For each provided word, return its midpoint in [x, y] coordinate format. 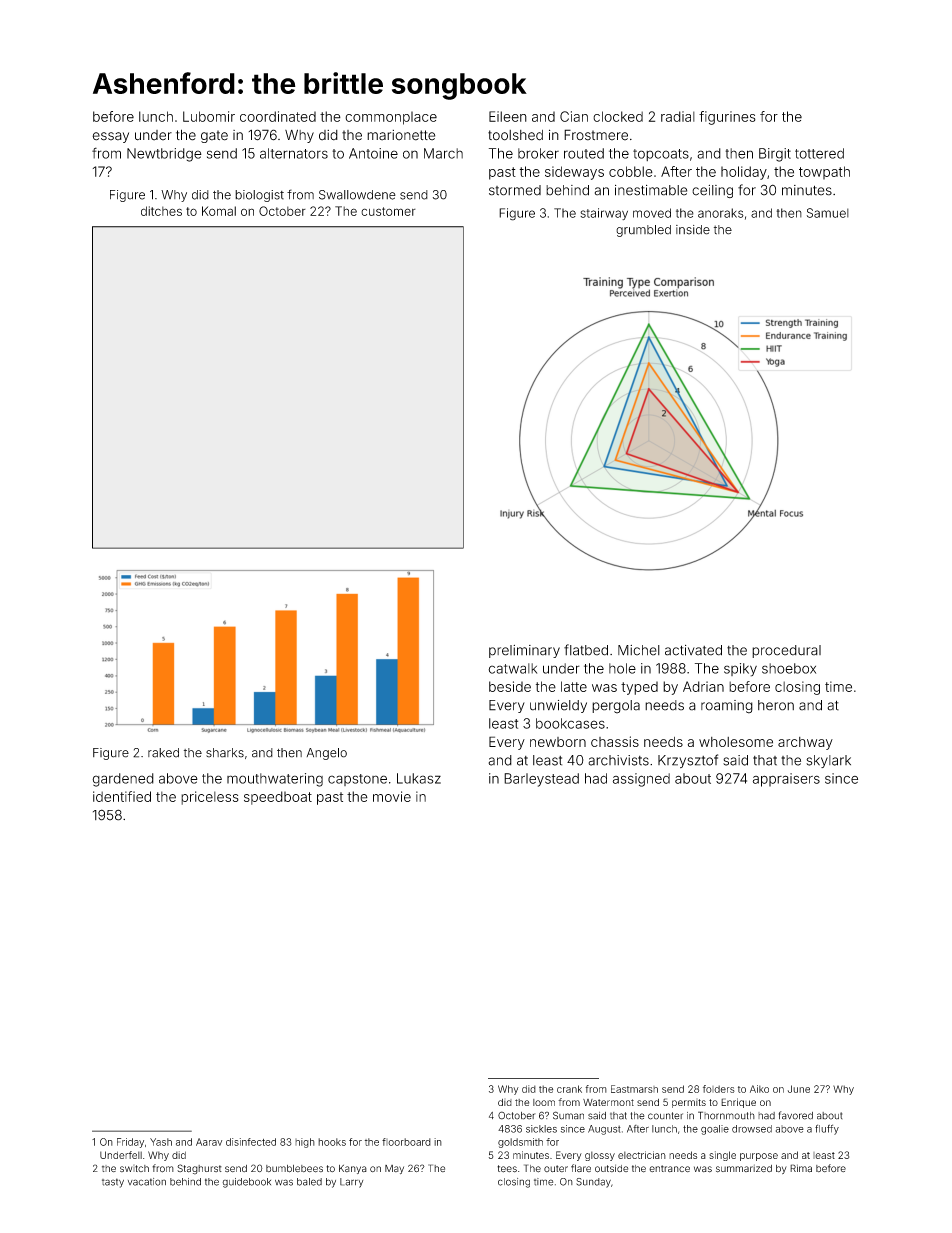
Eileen [508, 116]
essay [110, 137]
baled [309, 1182]
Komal [219, 211]
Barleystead [541, 780]
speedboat [278, 798]
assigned [641, 780]
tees [507, 1169]
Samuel [828, 213]
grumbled [643, 231]
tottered [819, 153]
